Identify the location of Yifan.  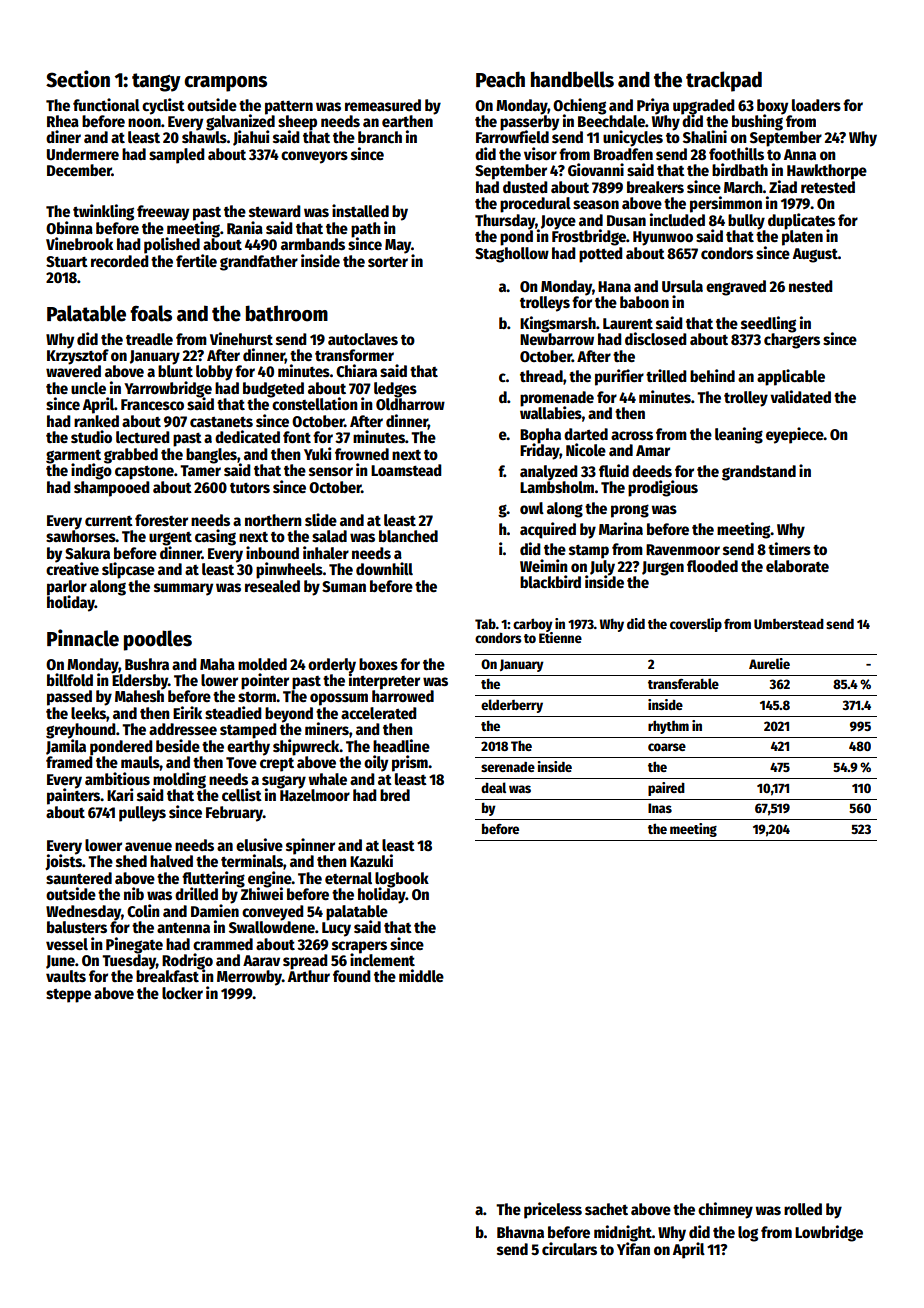
(633, 1248).
